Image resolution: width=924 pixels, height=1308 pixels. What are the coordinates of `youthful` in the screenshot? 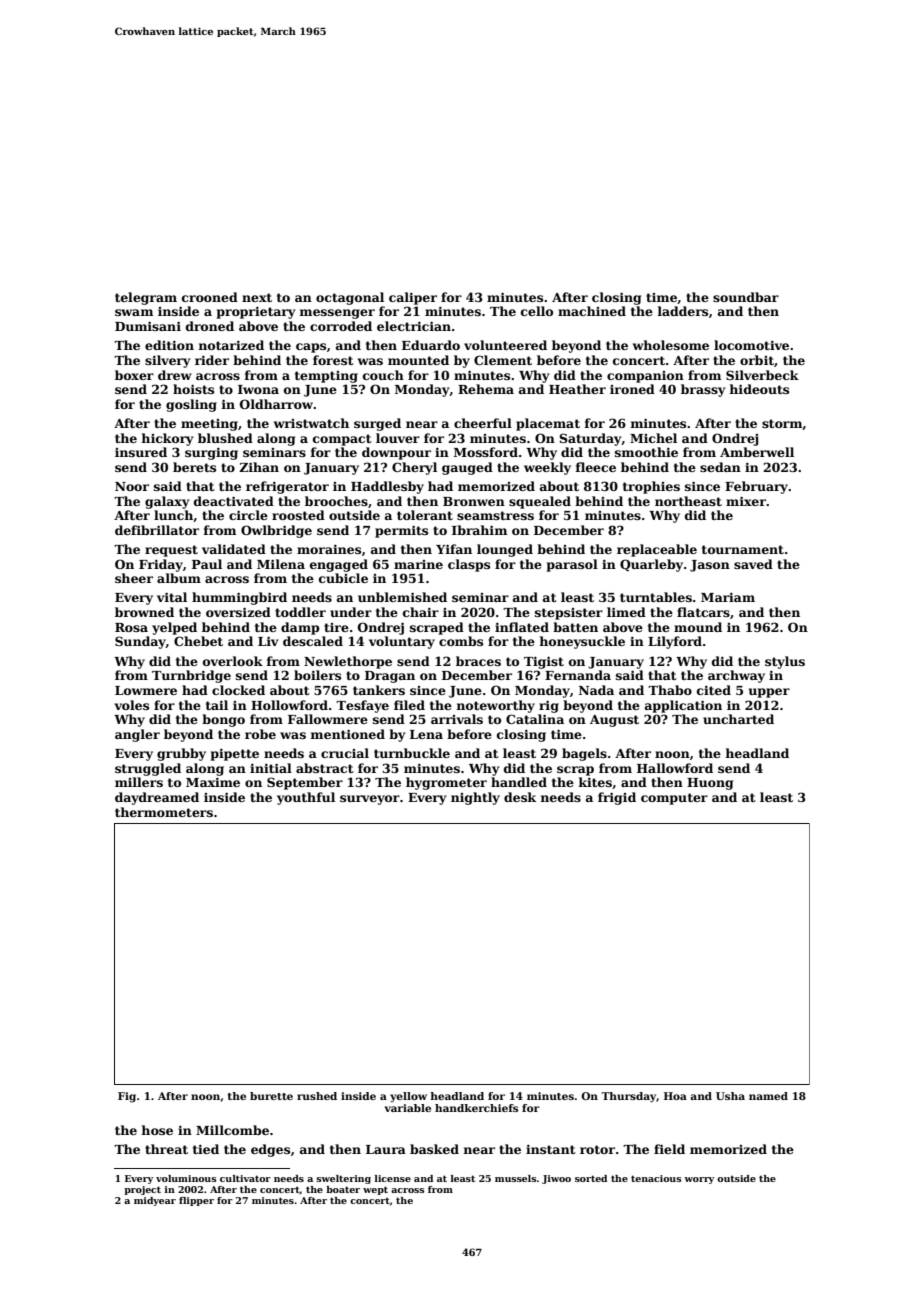 It's located at (306, 798).
